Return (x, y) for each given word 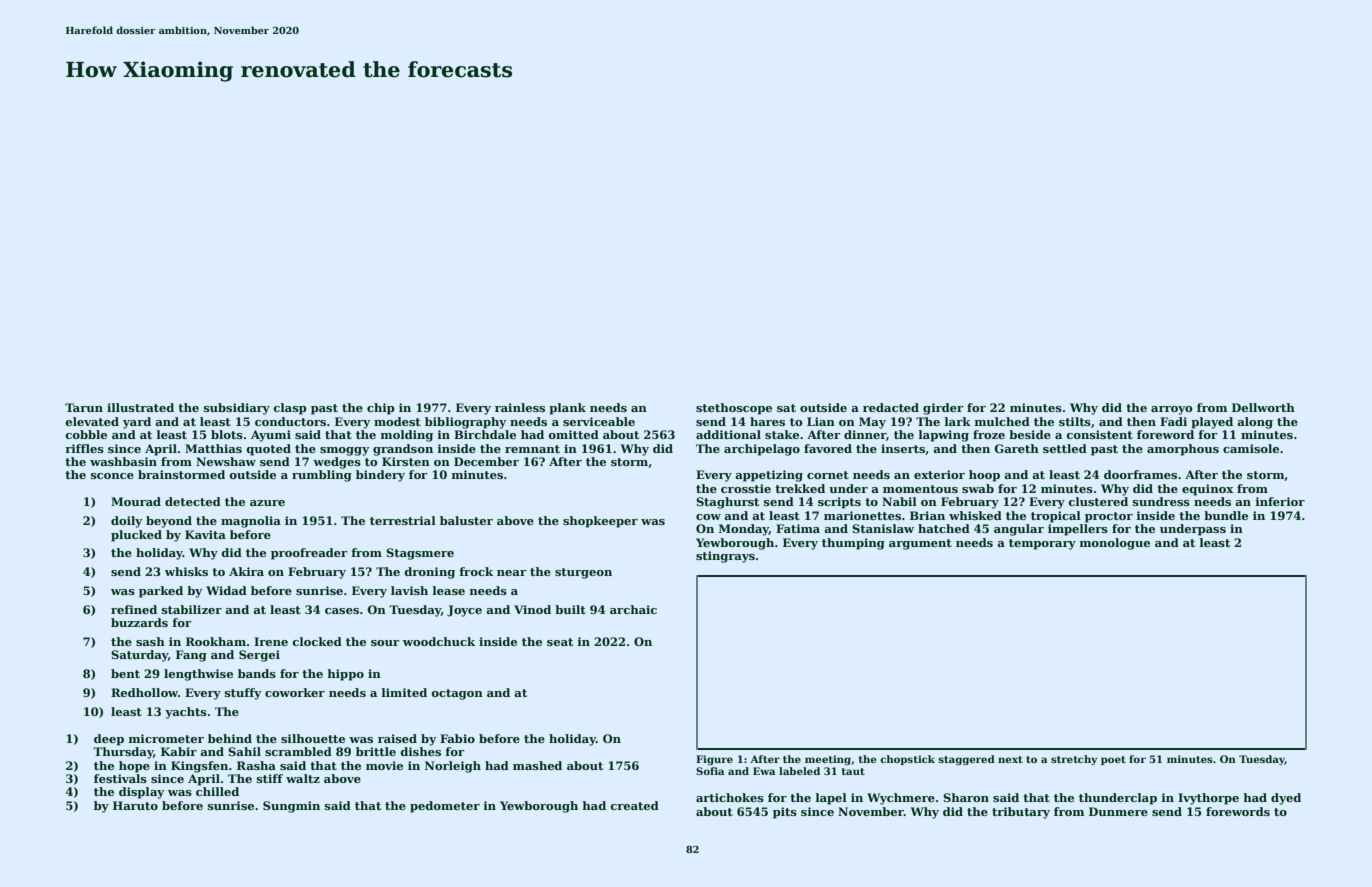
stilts (1075, 421)
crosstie (746, 488)
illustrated (140, 407)
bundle (1226, 515)
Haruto (135, 805)
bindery (380, 476)
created (634, 805)
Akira (246, 571)
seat (560, 642)
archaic (633, 609)
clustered (1098, 501)
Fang (191, 656)
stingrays (725, 557)
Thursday (123, 753)
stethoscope (734, 409)
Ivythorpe (1208, 799)
